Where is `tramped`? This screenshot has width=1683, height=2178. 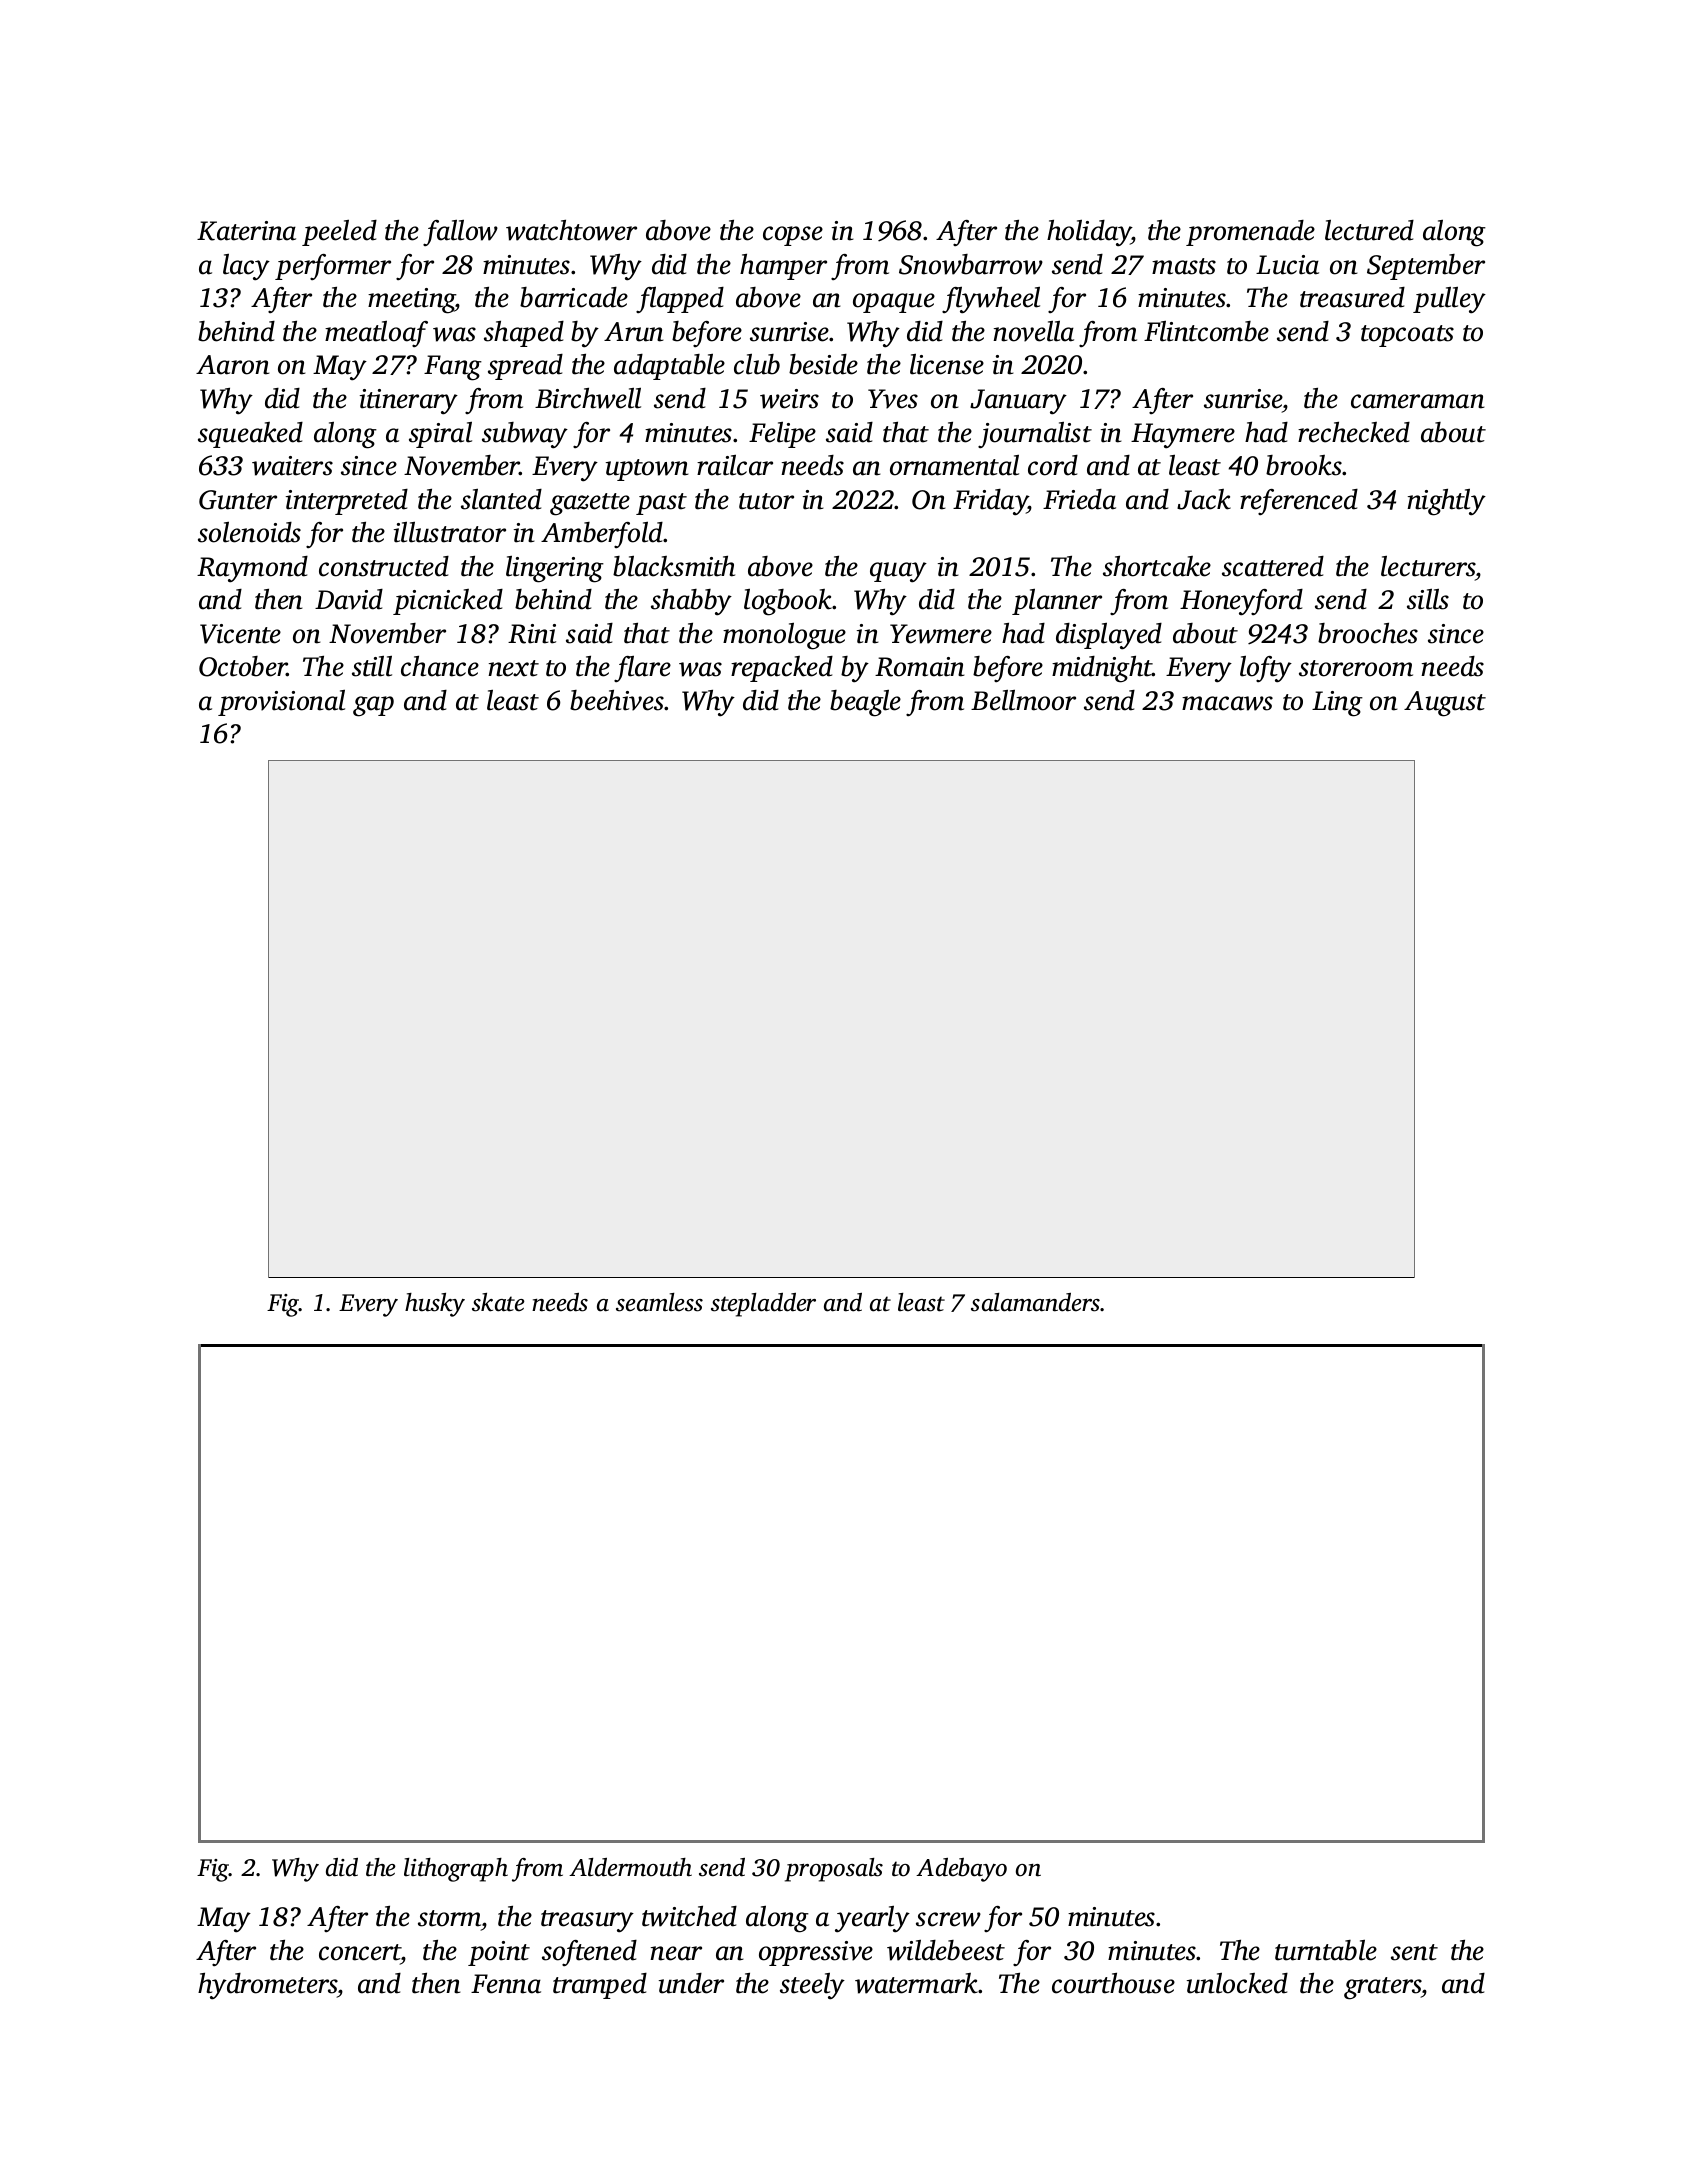
tramped is located at coordinates (600, 1986).
